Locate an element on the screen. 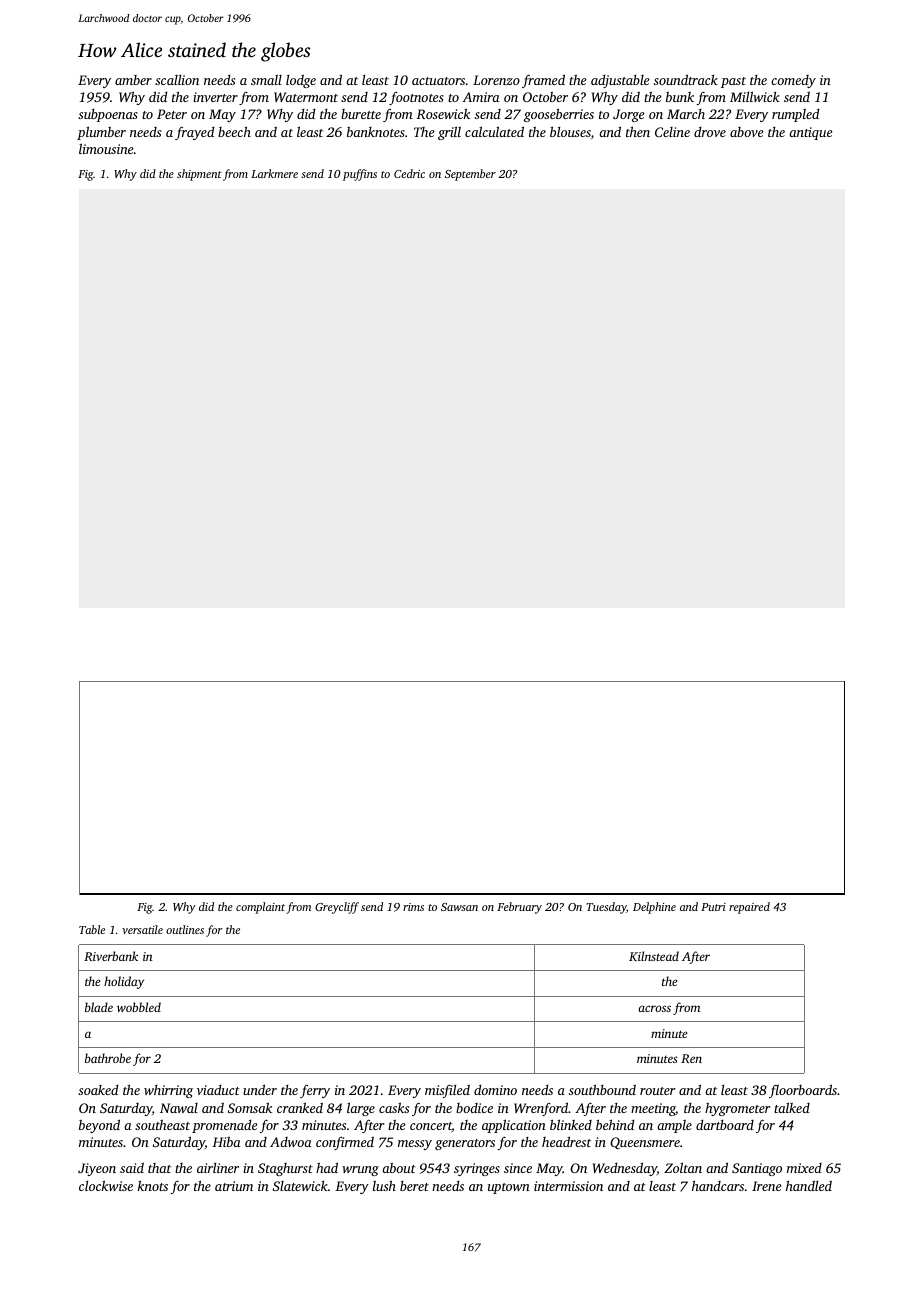 The height and width of the screenshot is (1308, 924). versatile is located at coordinates (142, 929).
